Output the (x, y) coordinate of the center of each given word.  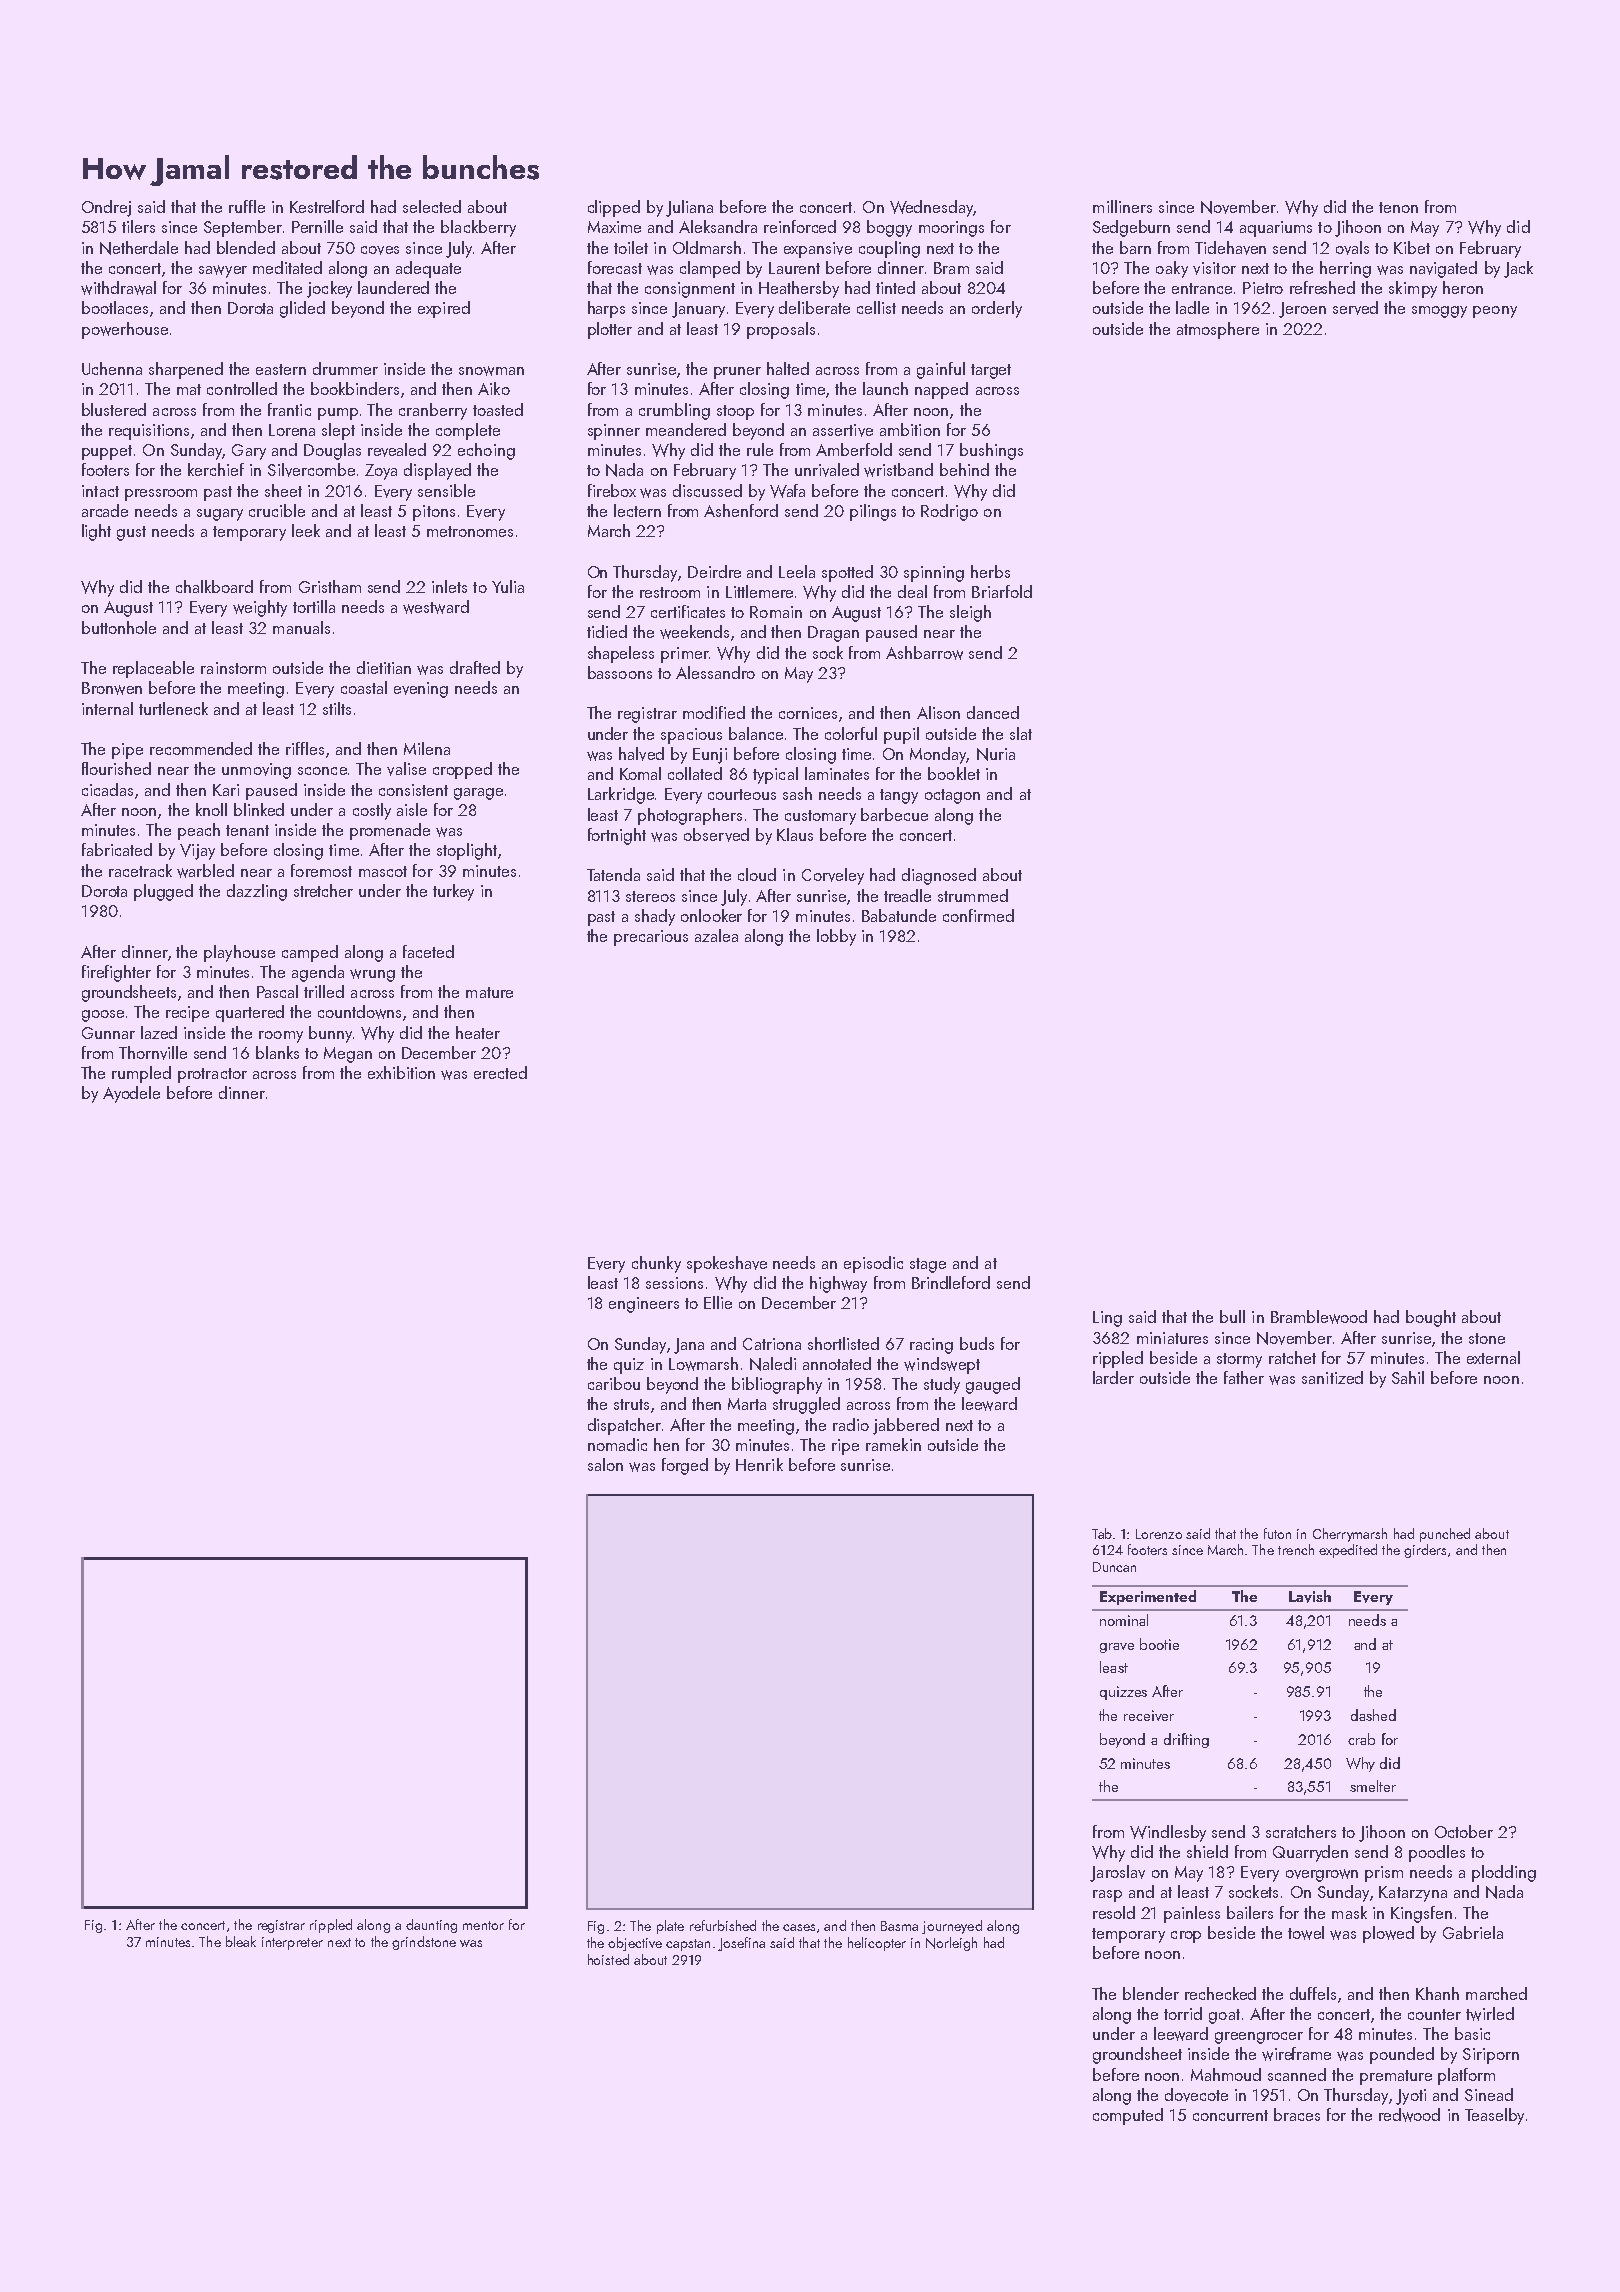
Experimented (1148, 1597)
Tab (1102, 1533)
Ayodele (131, 1094)
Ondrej (106, 208)
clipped (614, 208)
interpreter (292, 1943)
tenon (1398, 207)
